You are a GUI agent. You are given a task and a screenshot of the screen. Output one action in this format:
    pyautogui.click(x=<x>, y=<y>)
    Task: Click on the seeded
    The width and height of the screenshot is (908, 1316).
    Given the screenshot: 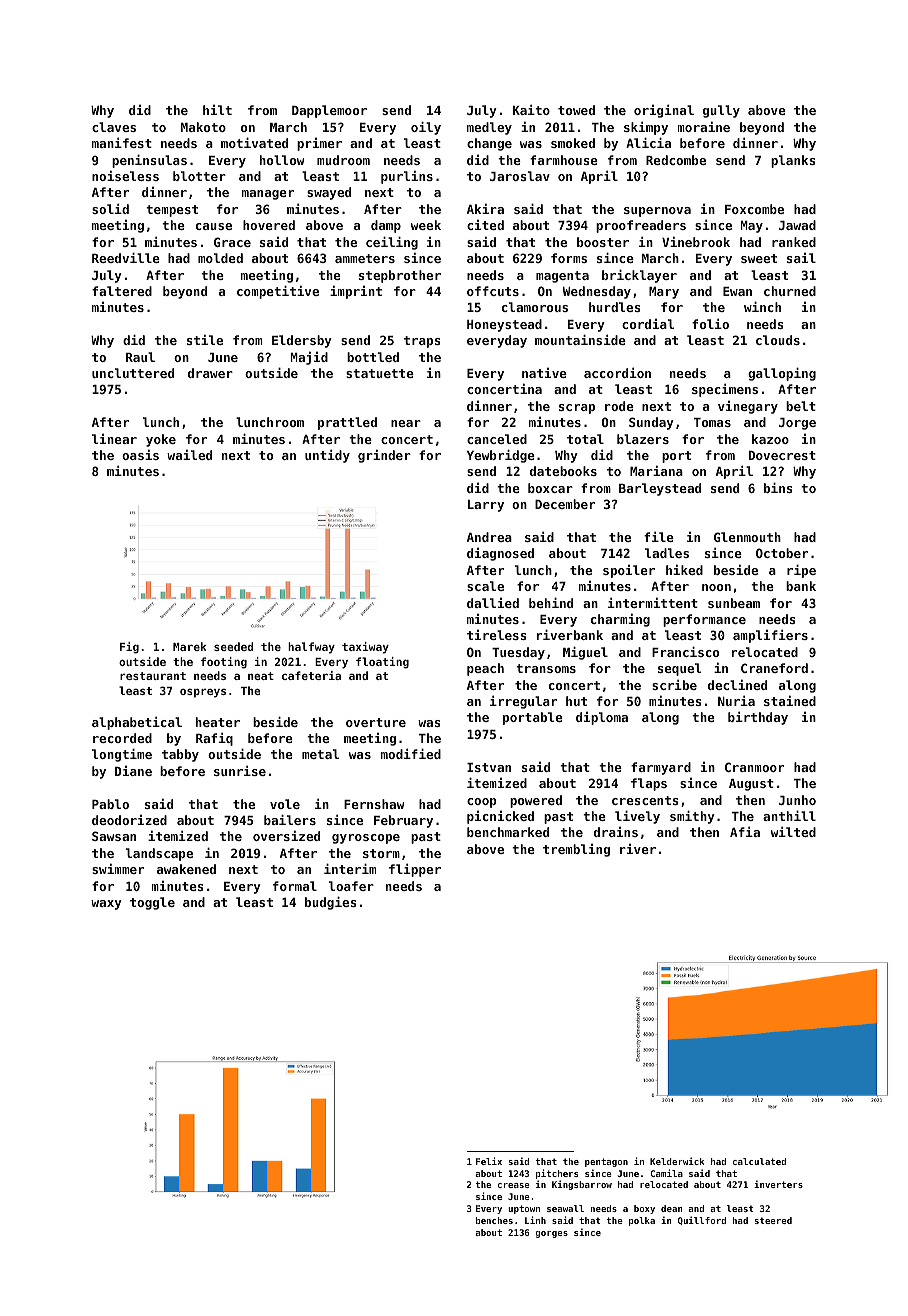 What is the action you would take?
    pyautogui.click(x=233, y=646)
